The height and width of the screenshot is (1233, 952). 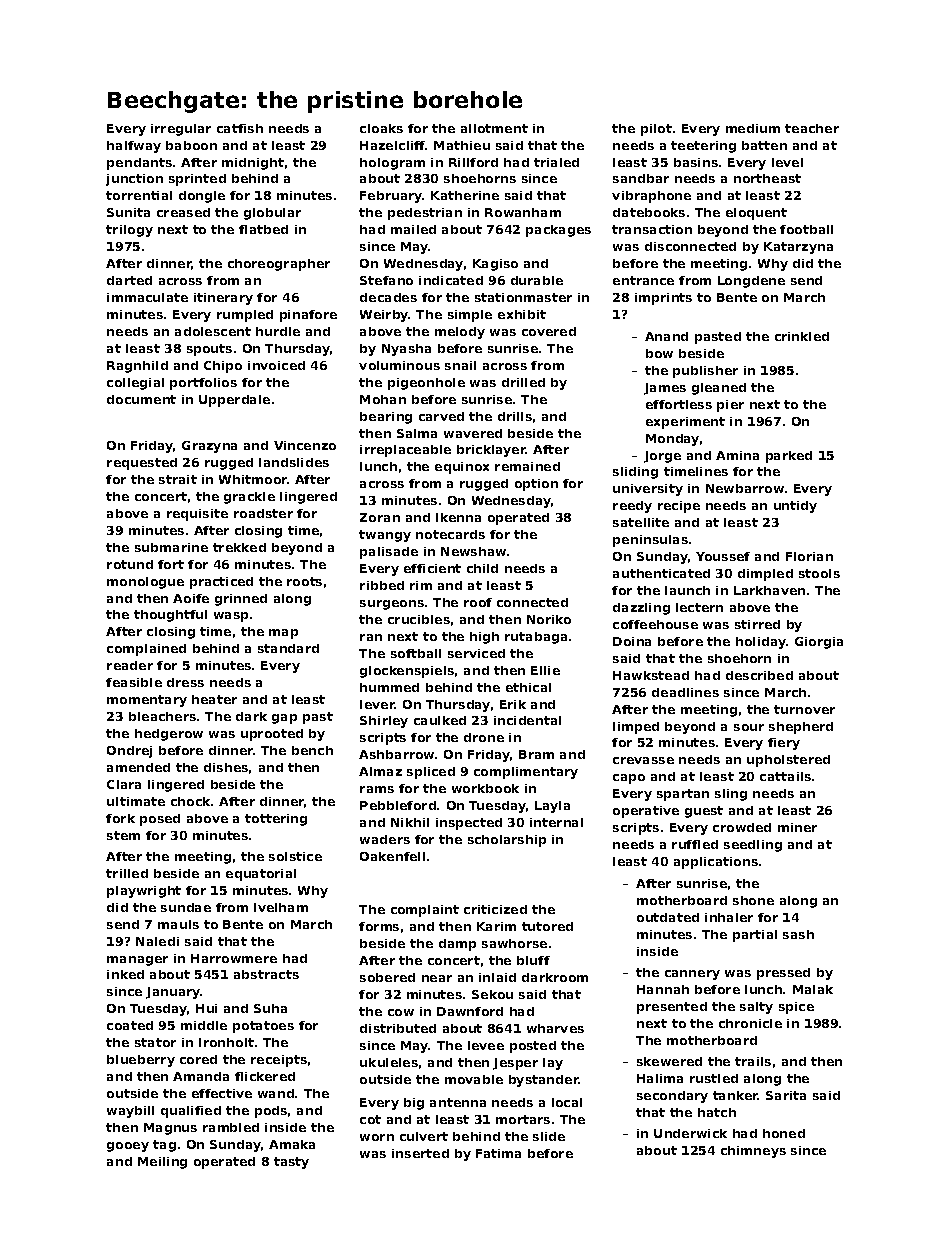 I want to click on playwright, so click(x=144, y=892).
